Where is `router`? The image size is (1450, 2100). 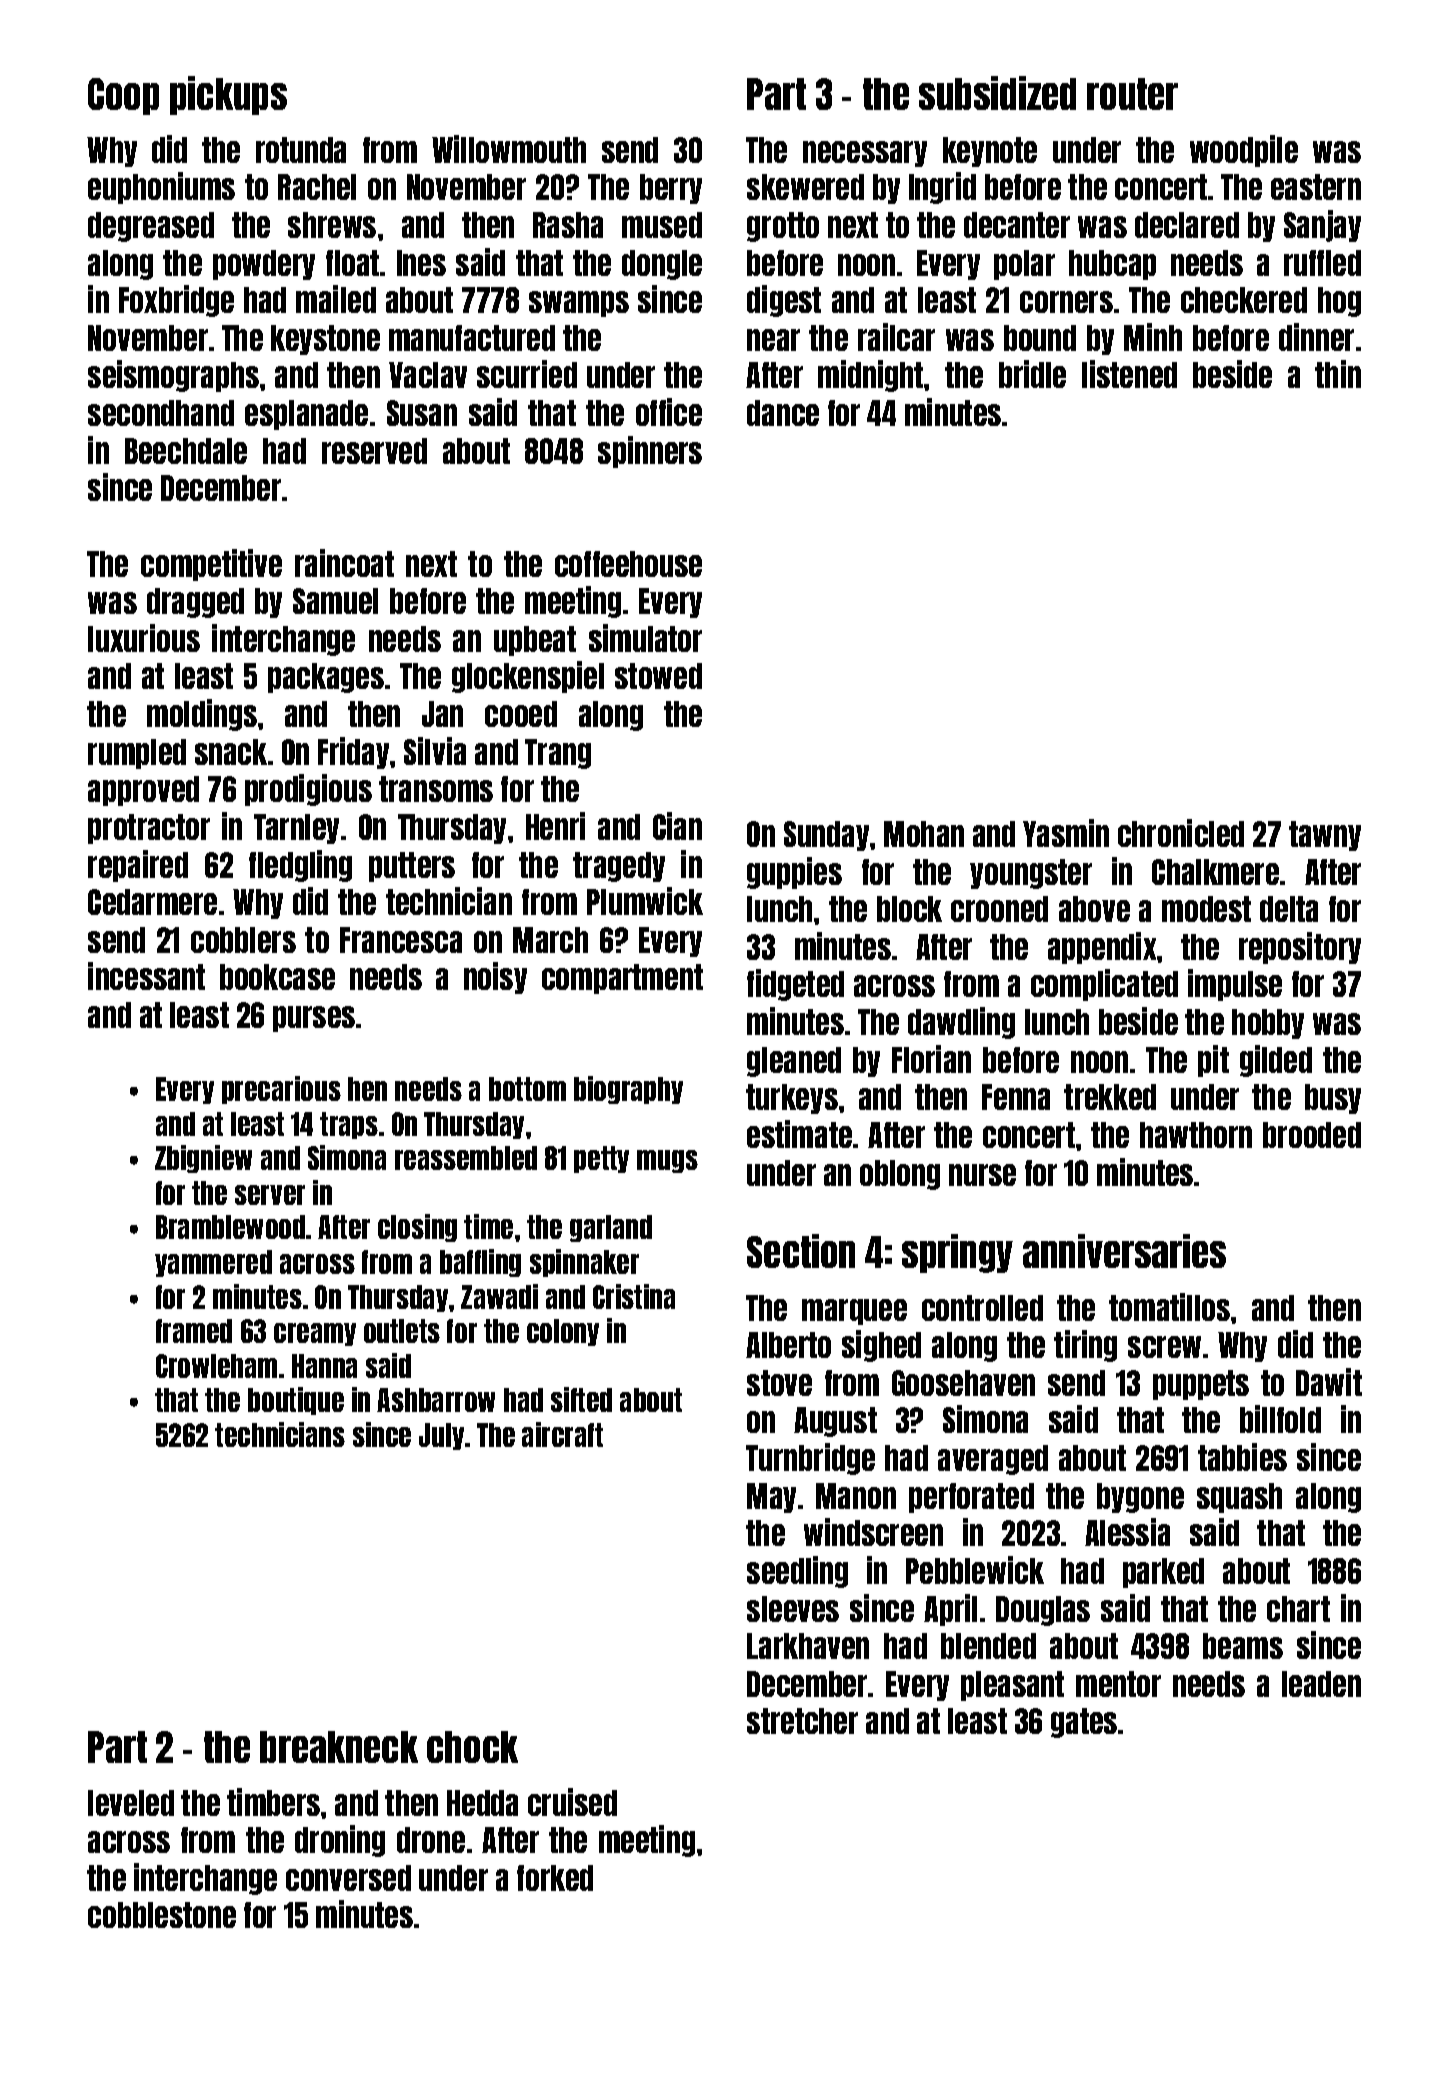 router is located at coordinates (1132, 94).
